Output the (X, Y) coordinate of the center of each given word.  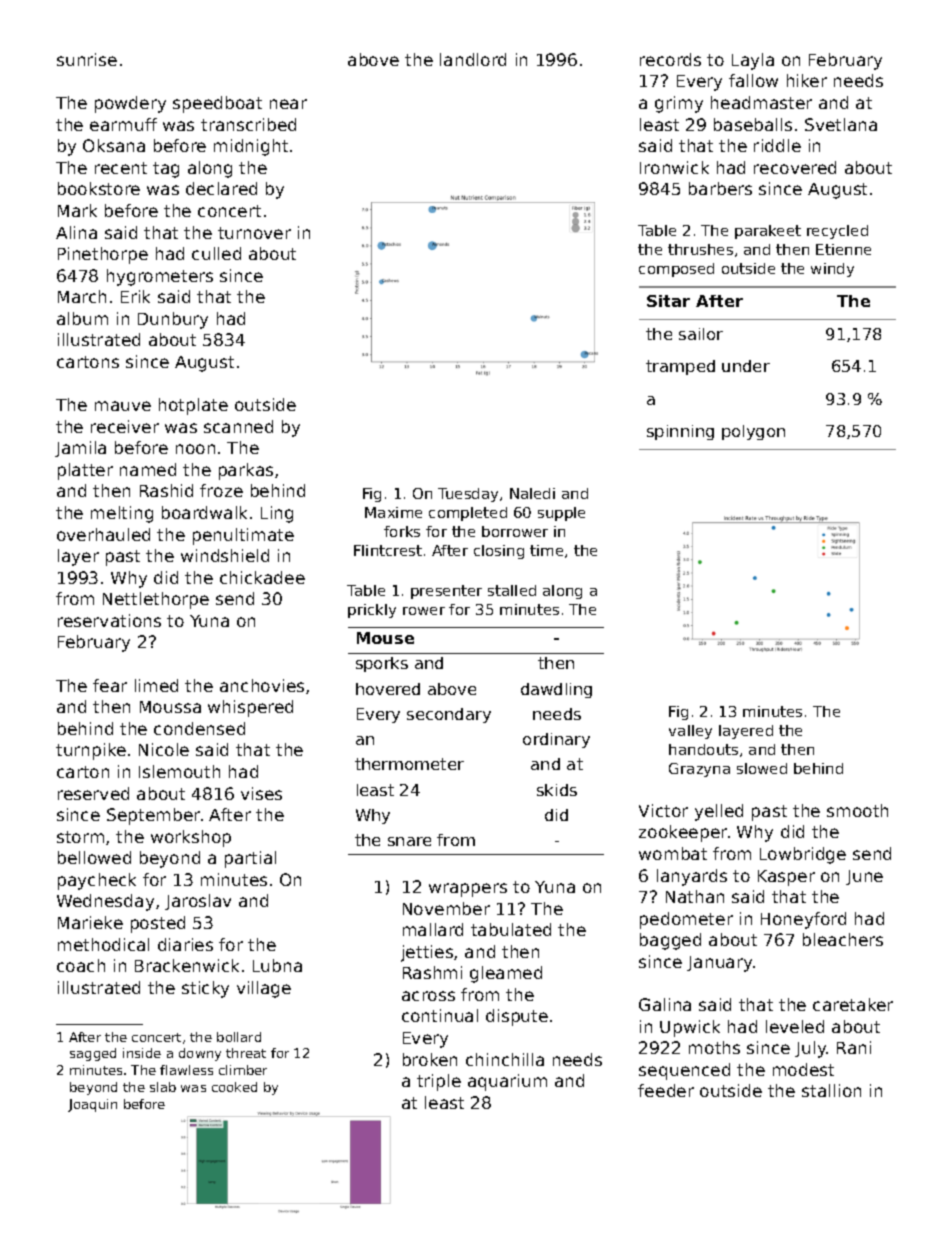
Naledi (532, 493)
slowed (762, 768)
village (264, 989)
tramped (680, 367)
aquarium (507, 1082)
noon (195, 449)
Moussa (170, 707)
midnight (251, 147)
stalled (512, 590)
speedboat (217, 104)
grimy (679, 104)
